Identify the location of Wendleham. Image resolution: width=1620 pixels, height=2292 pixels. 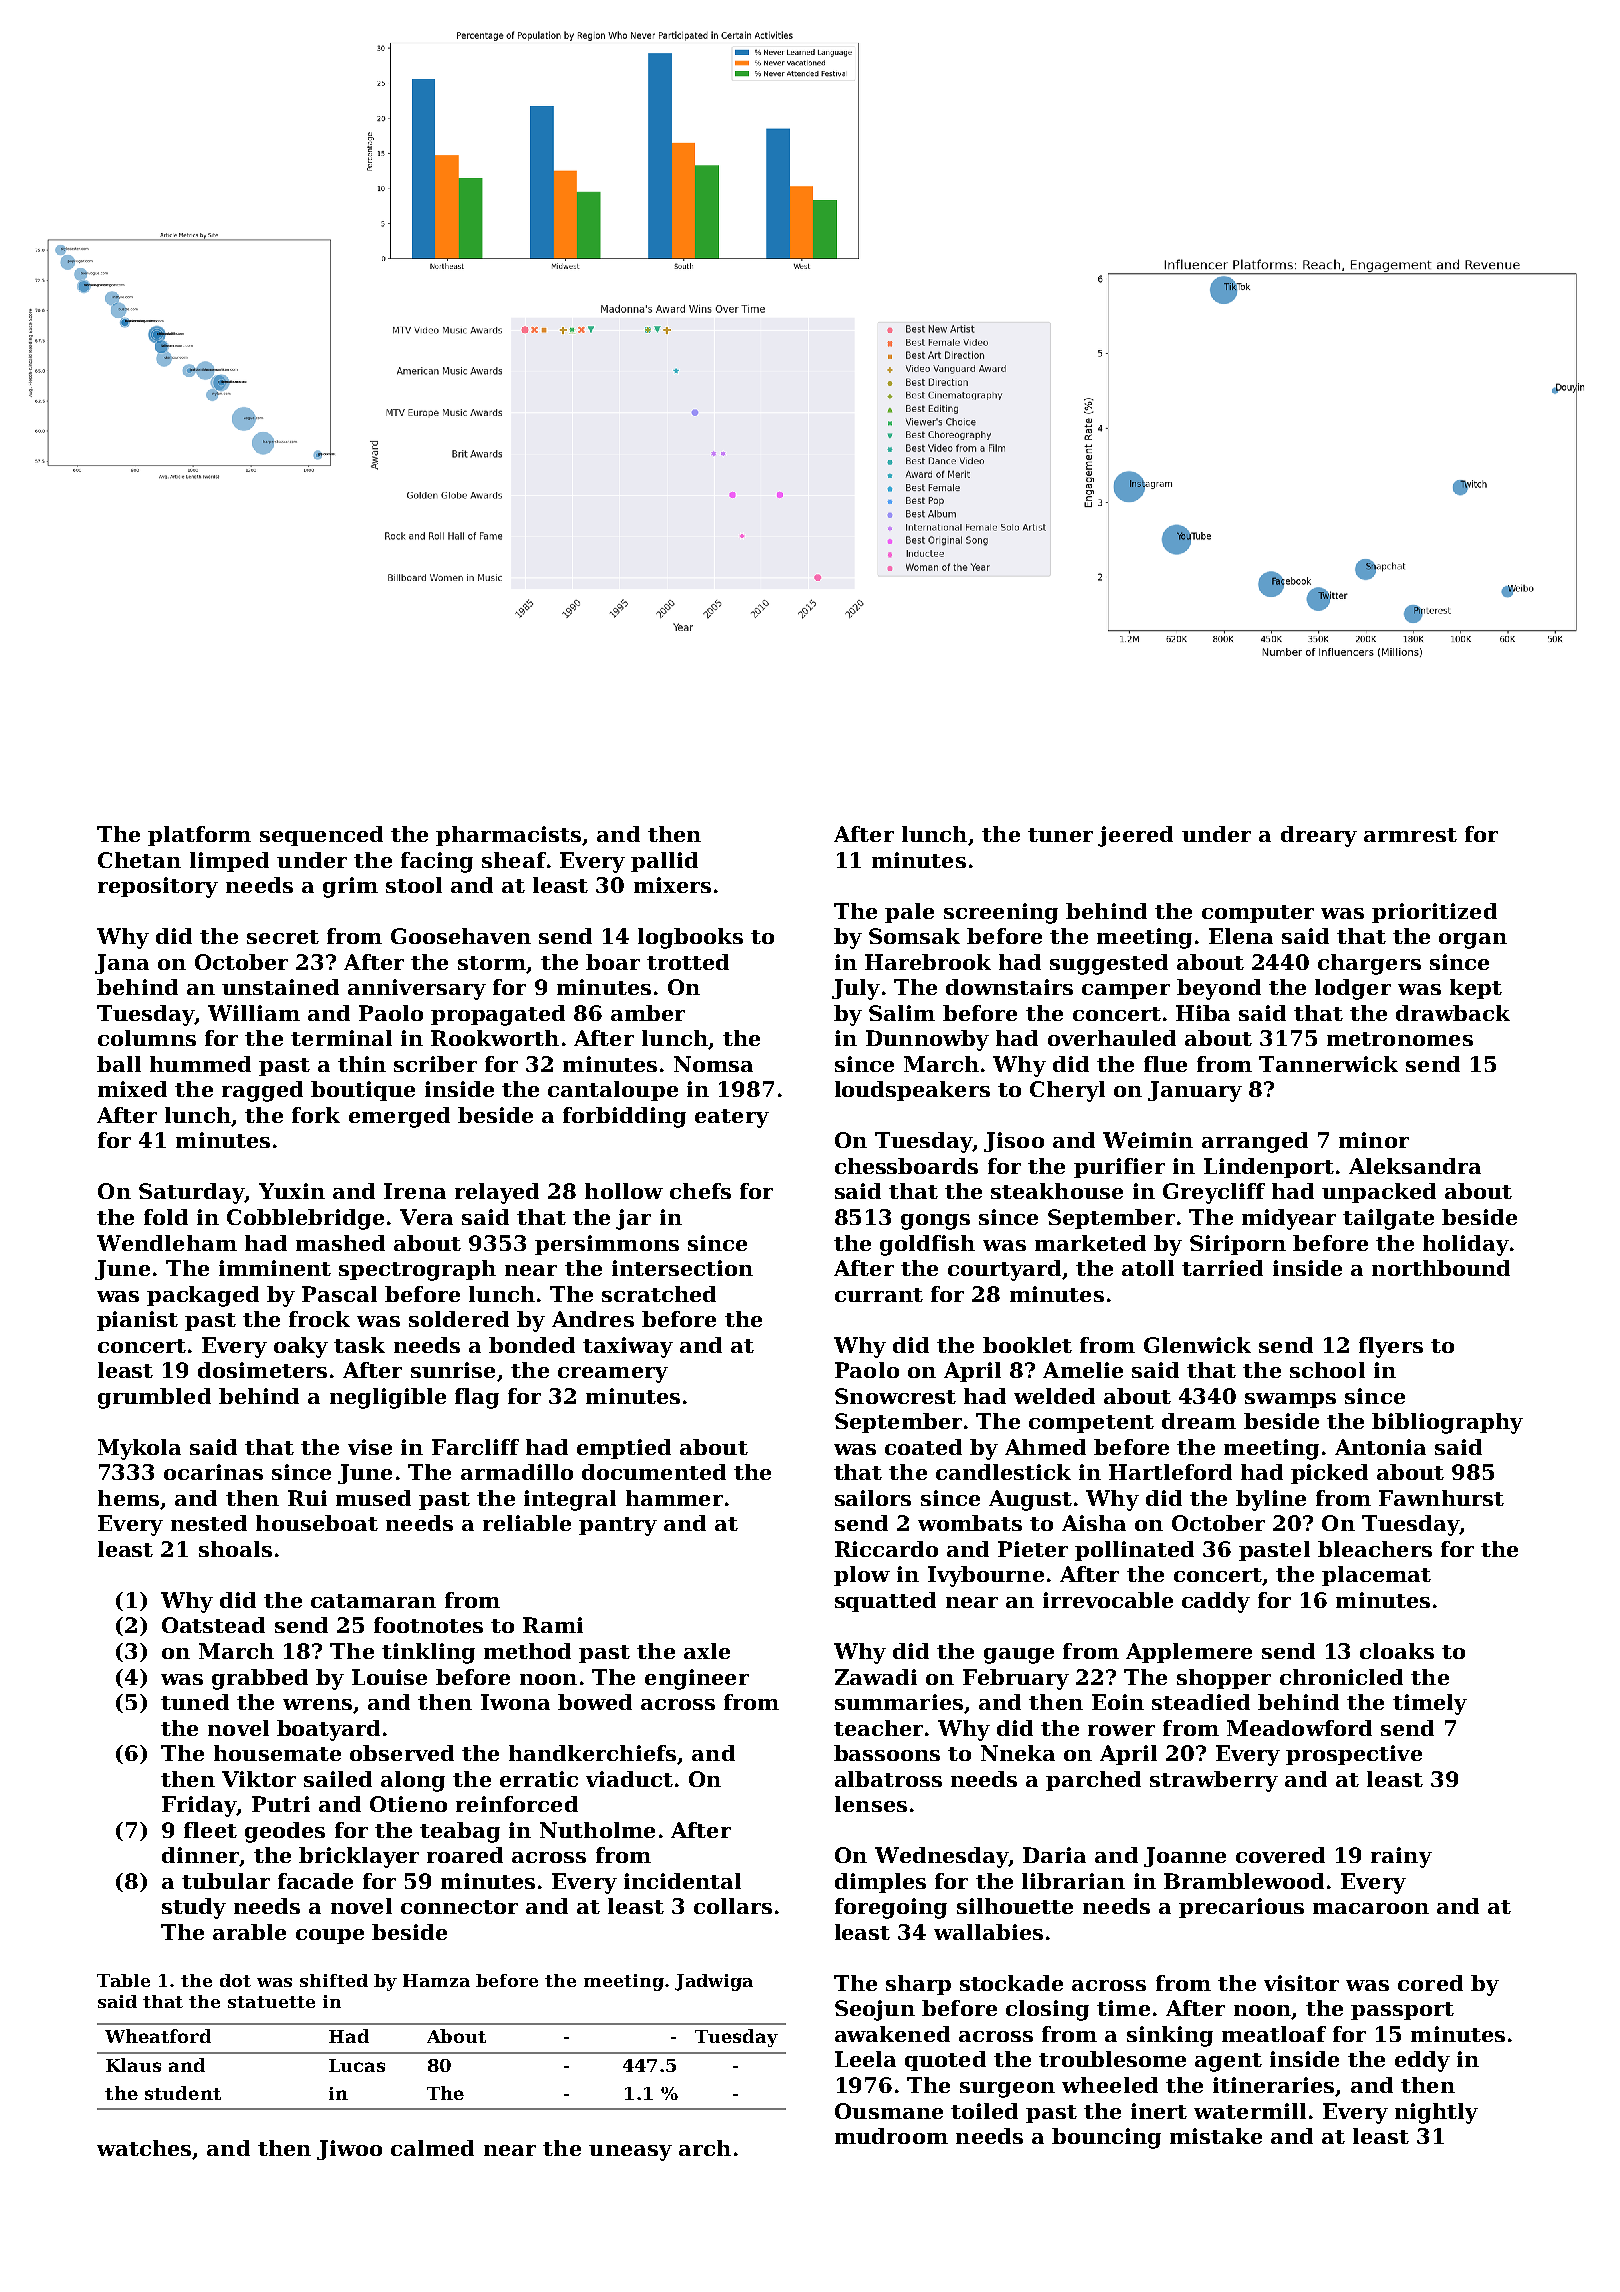
(167, 1243).
